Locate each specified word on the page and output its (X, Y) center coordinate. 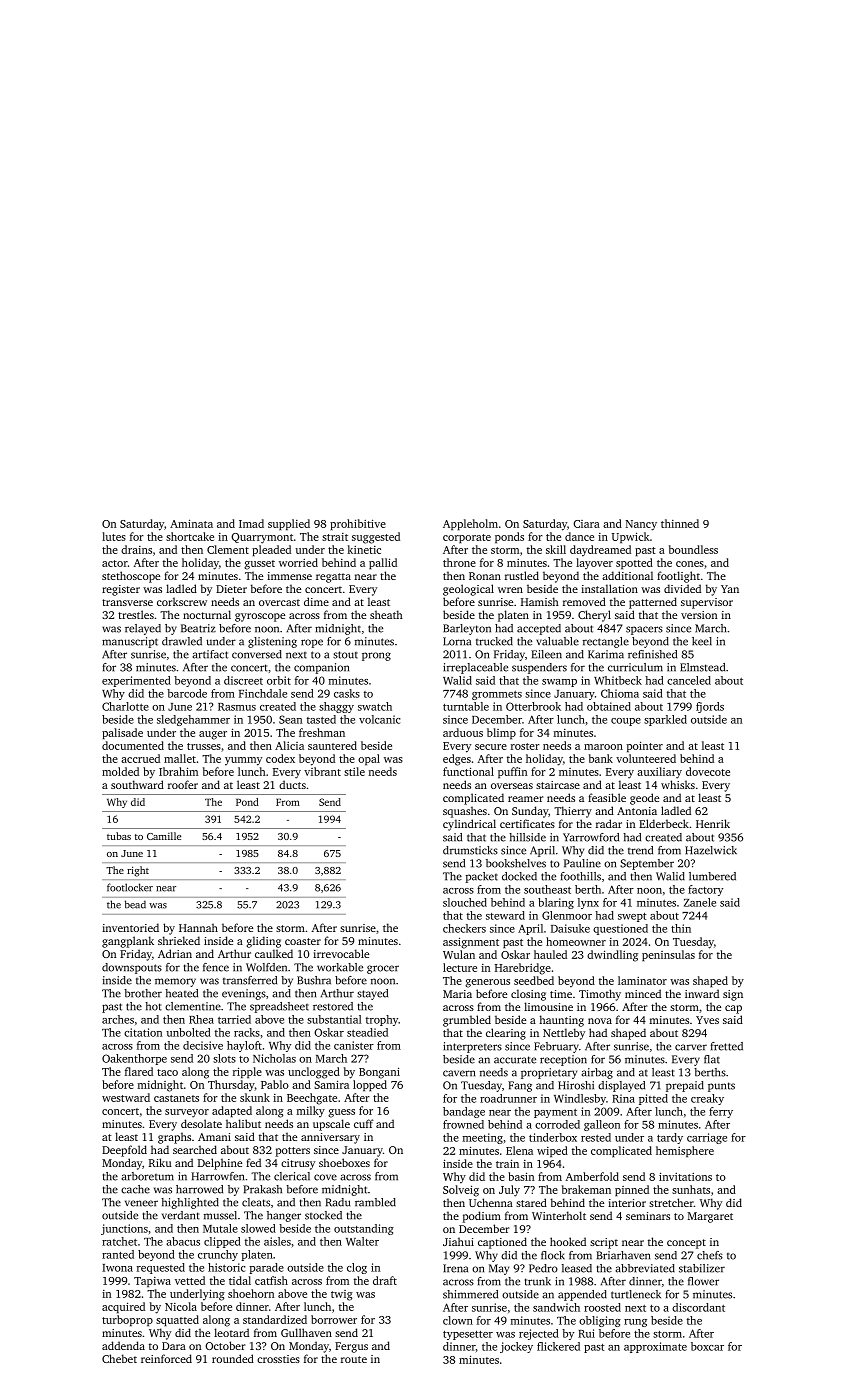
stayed (372, 994)
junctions (124, 1229)
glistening (272, 642)
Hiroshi (576, 1085)
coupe (626, 722)
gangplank (128, 942)
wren (510, 590)
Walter (362, 1241)
